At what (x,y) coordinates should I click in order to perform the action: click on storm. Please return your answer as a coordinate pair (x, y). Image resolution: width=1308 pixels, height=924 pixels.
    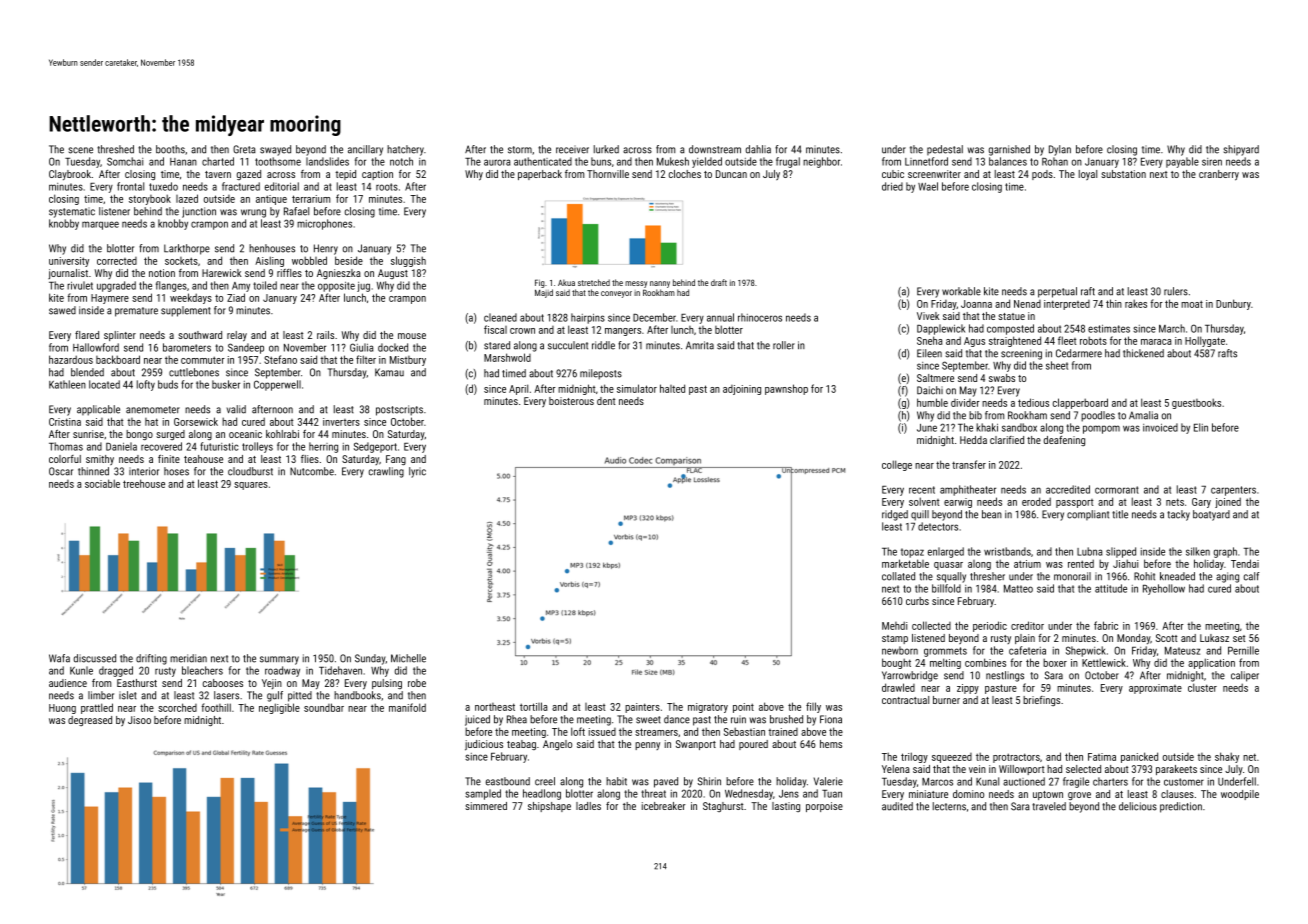
    Looking at the image, I should click on (520, 150).
